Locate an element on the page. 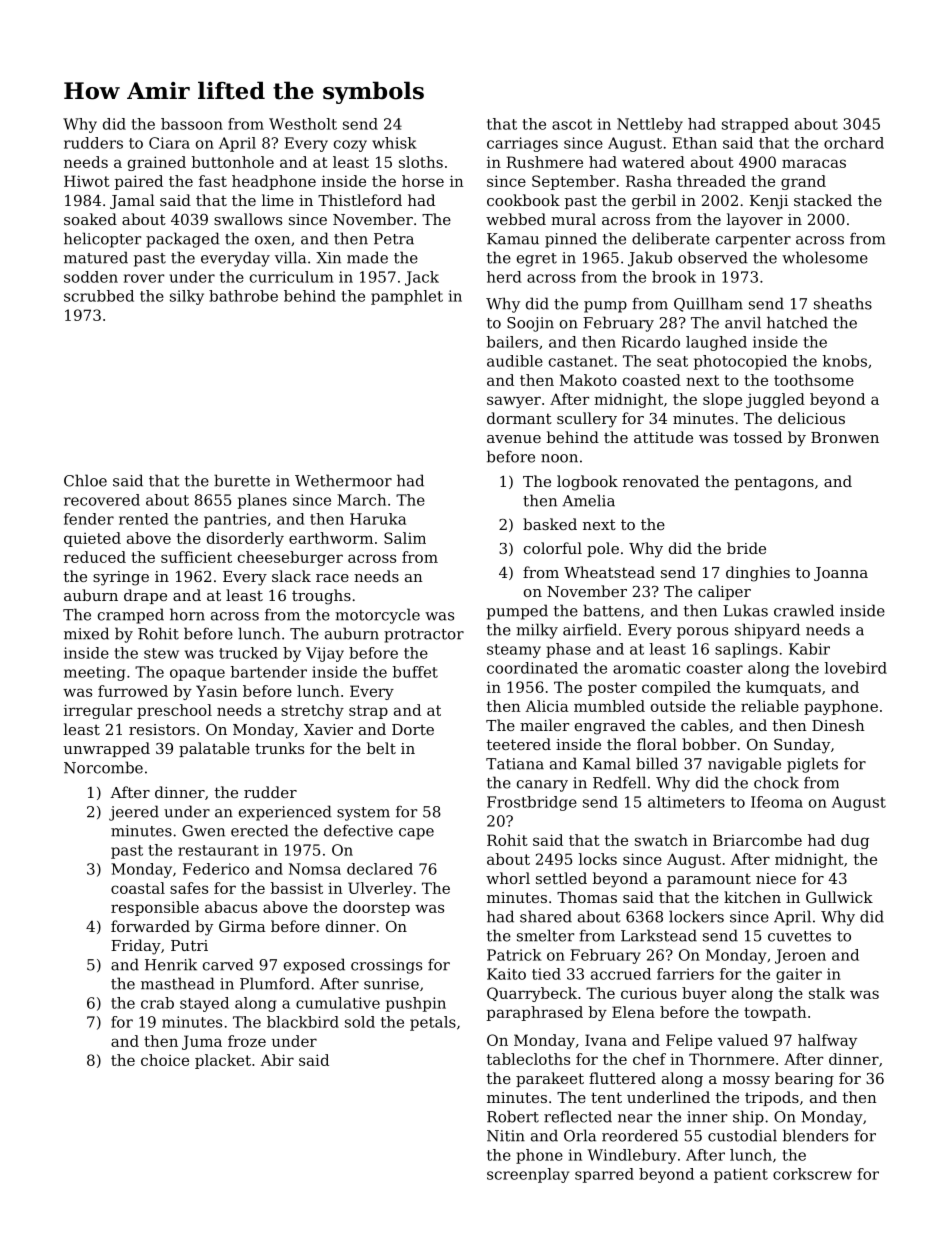  wholesome is located at coordinates (825, 257).
